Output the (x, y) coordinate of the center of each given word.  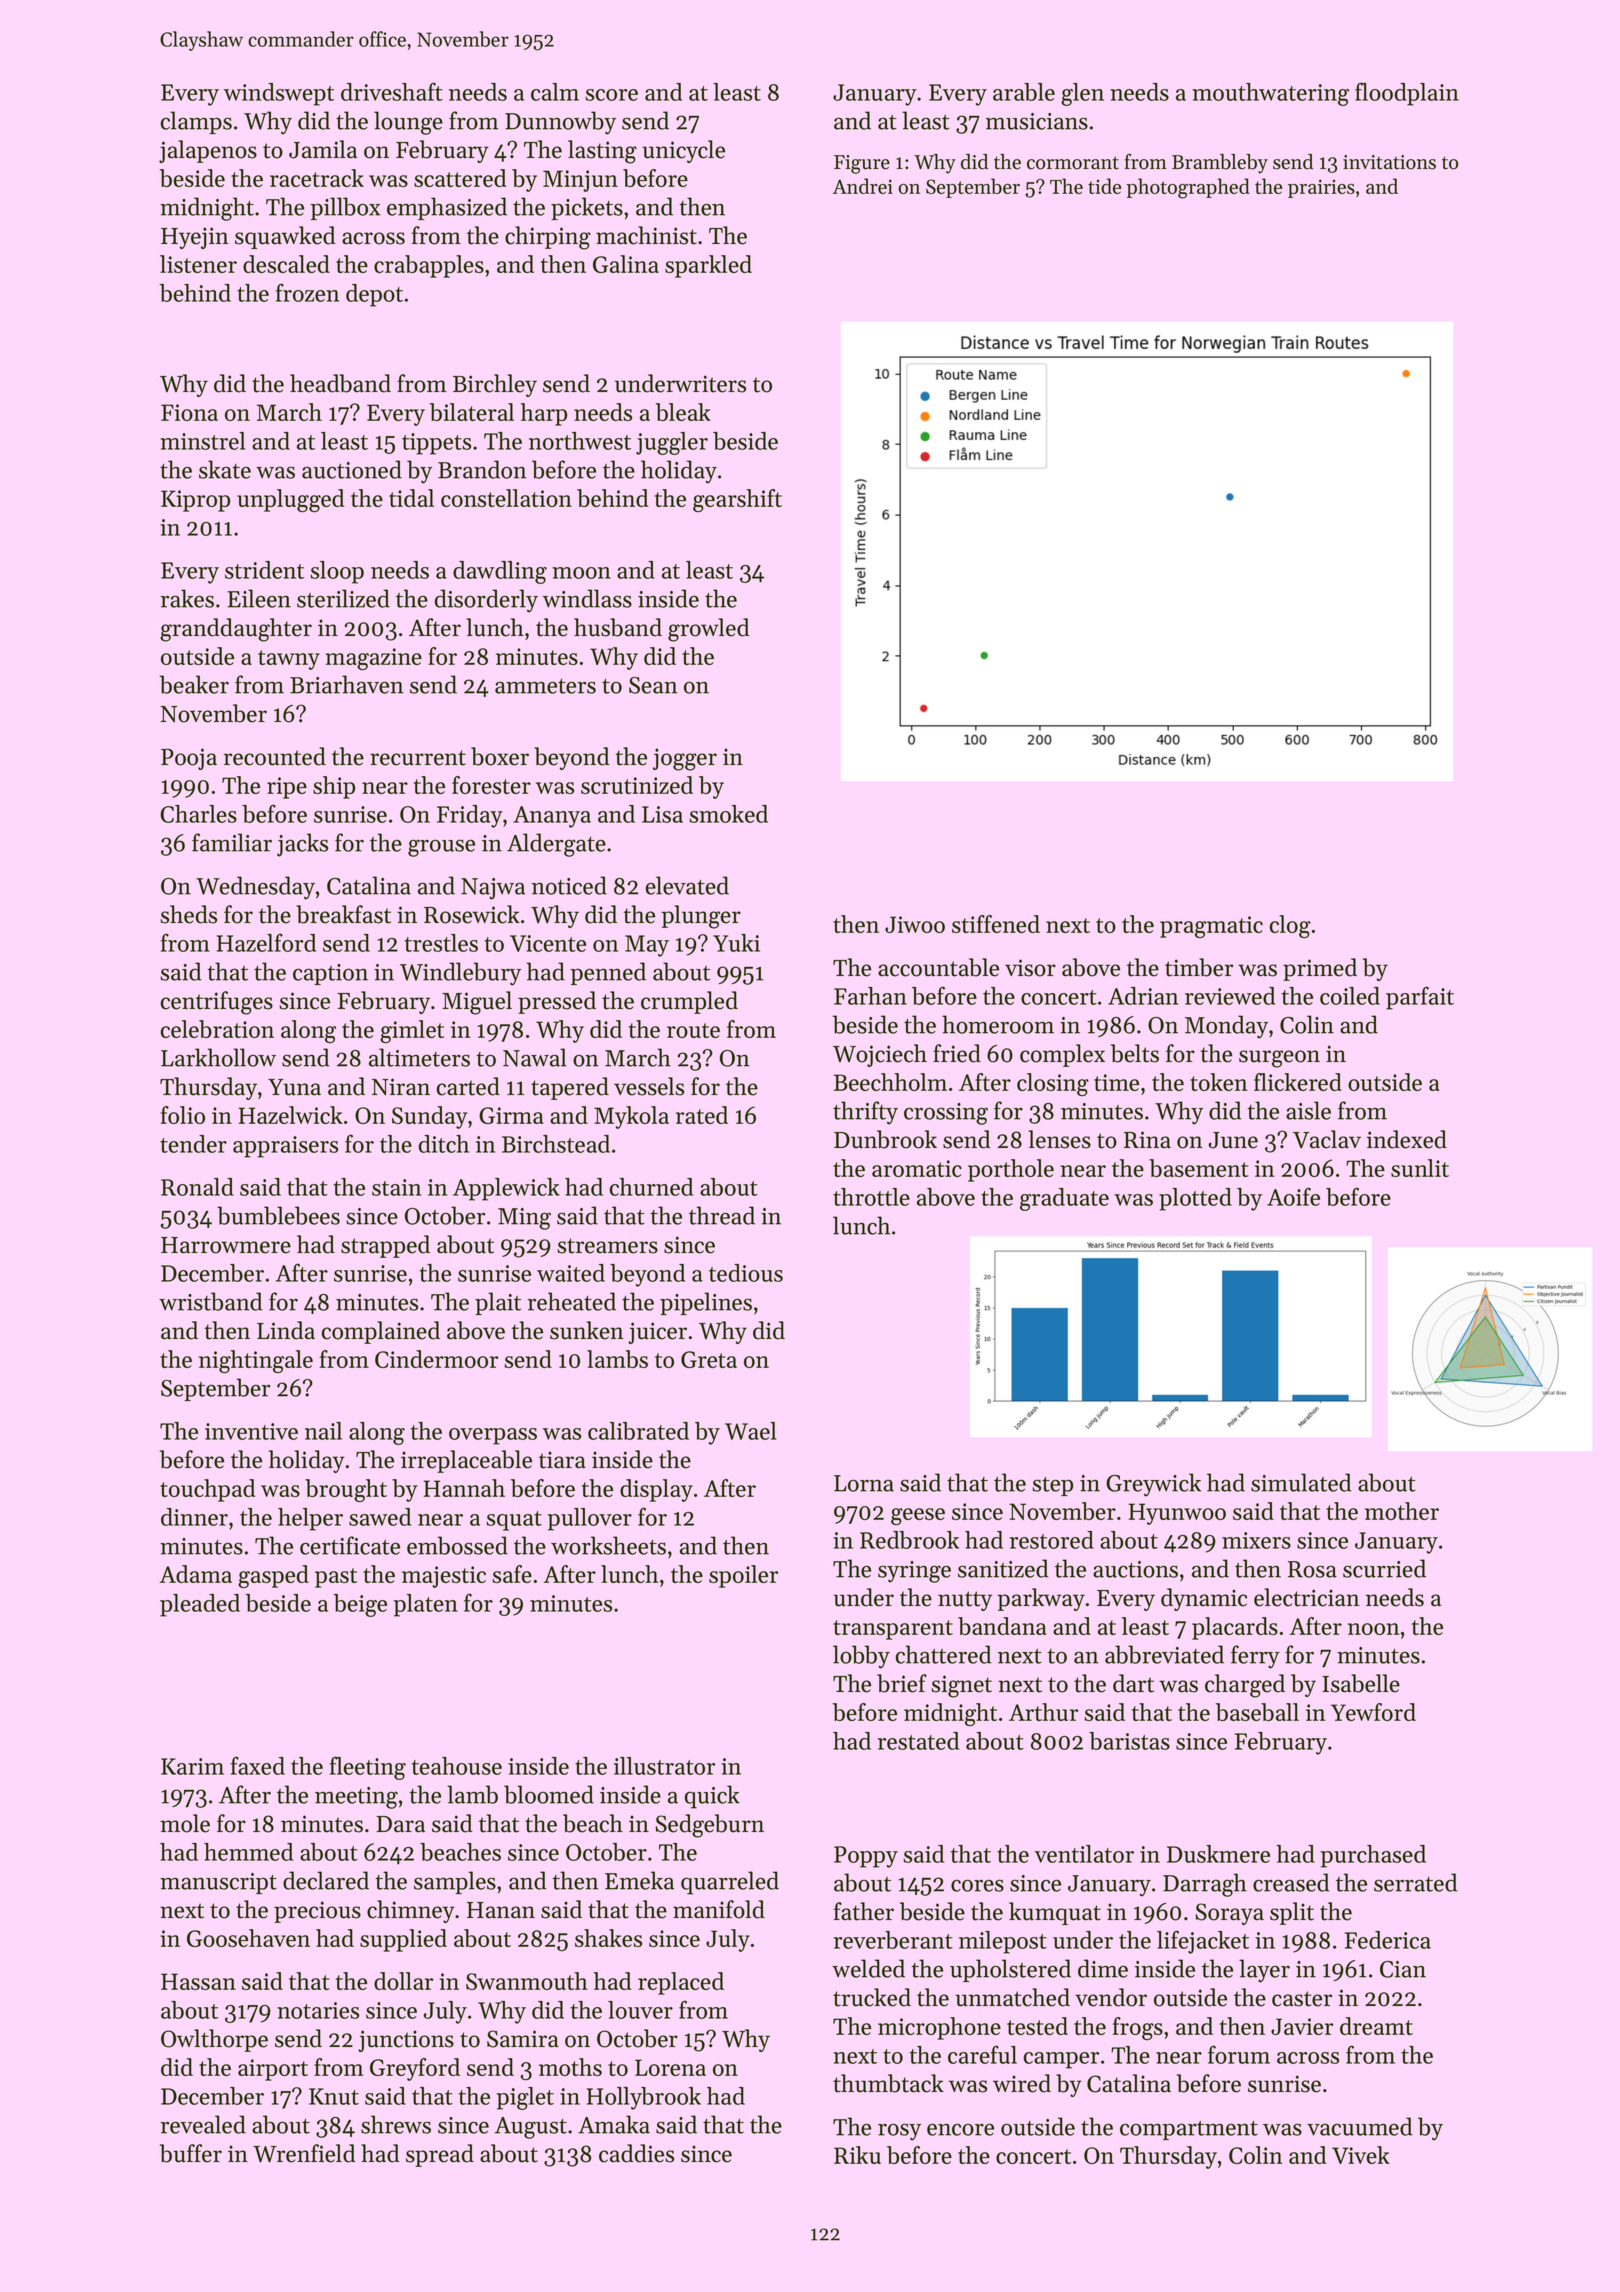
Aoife (1293, 1196)
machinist (646, 235)
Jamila (323, 149)
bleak (683, 412)
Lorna (864, 1483)
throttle (871, 1197)
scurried (1384, 1568)
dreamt (1376, 2026)
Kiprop (195, 501)
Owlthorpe (214, 2040)
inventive (251, 1431)
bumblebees (278, 1215)
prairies (1321, 188)
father (864, 1911)
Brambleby (1220, 164)
